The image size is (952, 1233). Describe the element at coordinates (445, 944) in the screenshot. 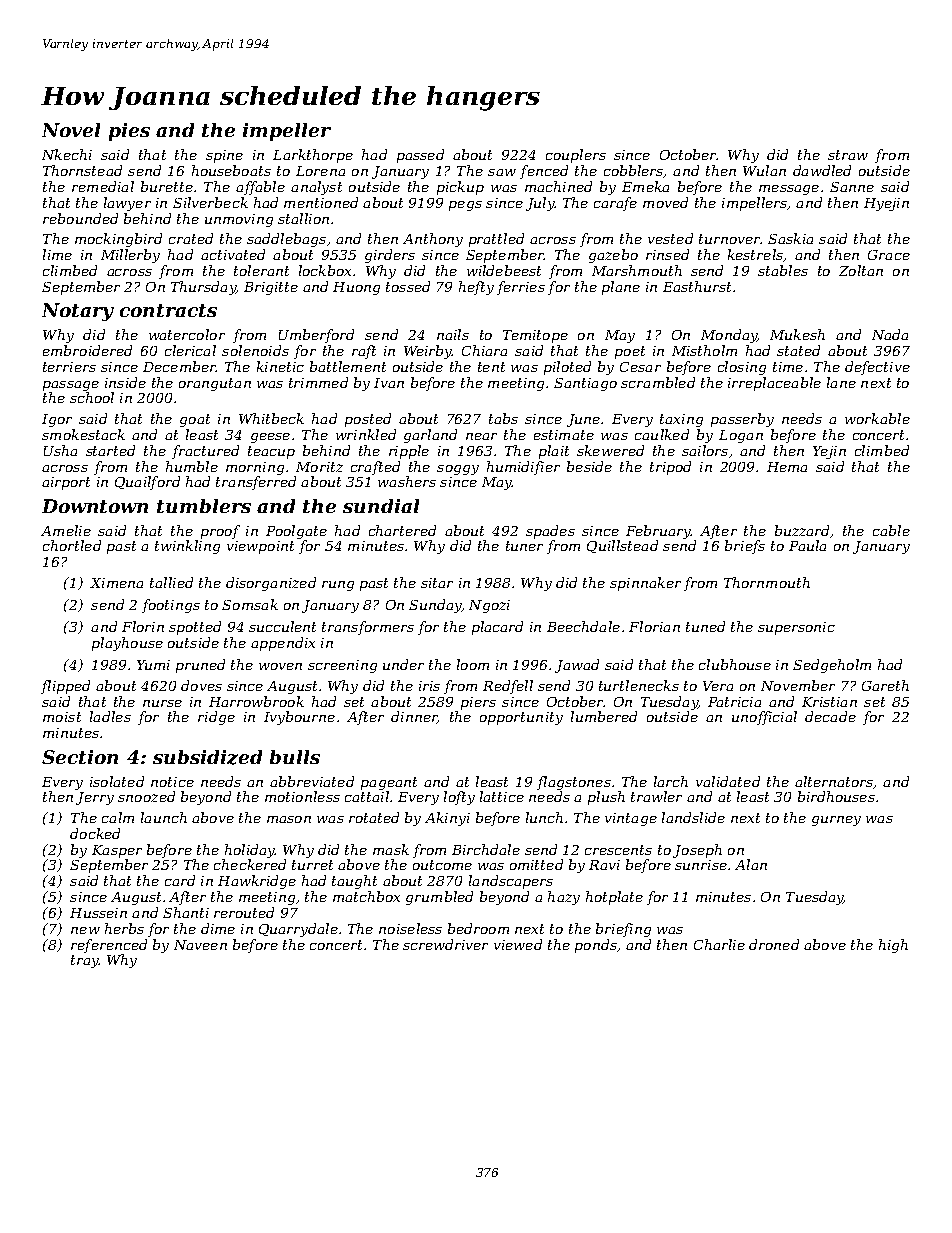

I see `screwdriver` at that location.
